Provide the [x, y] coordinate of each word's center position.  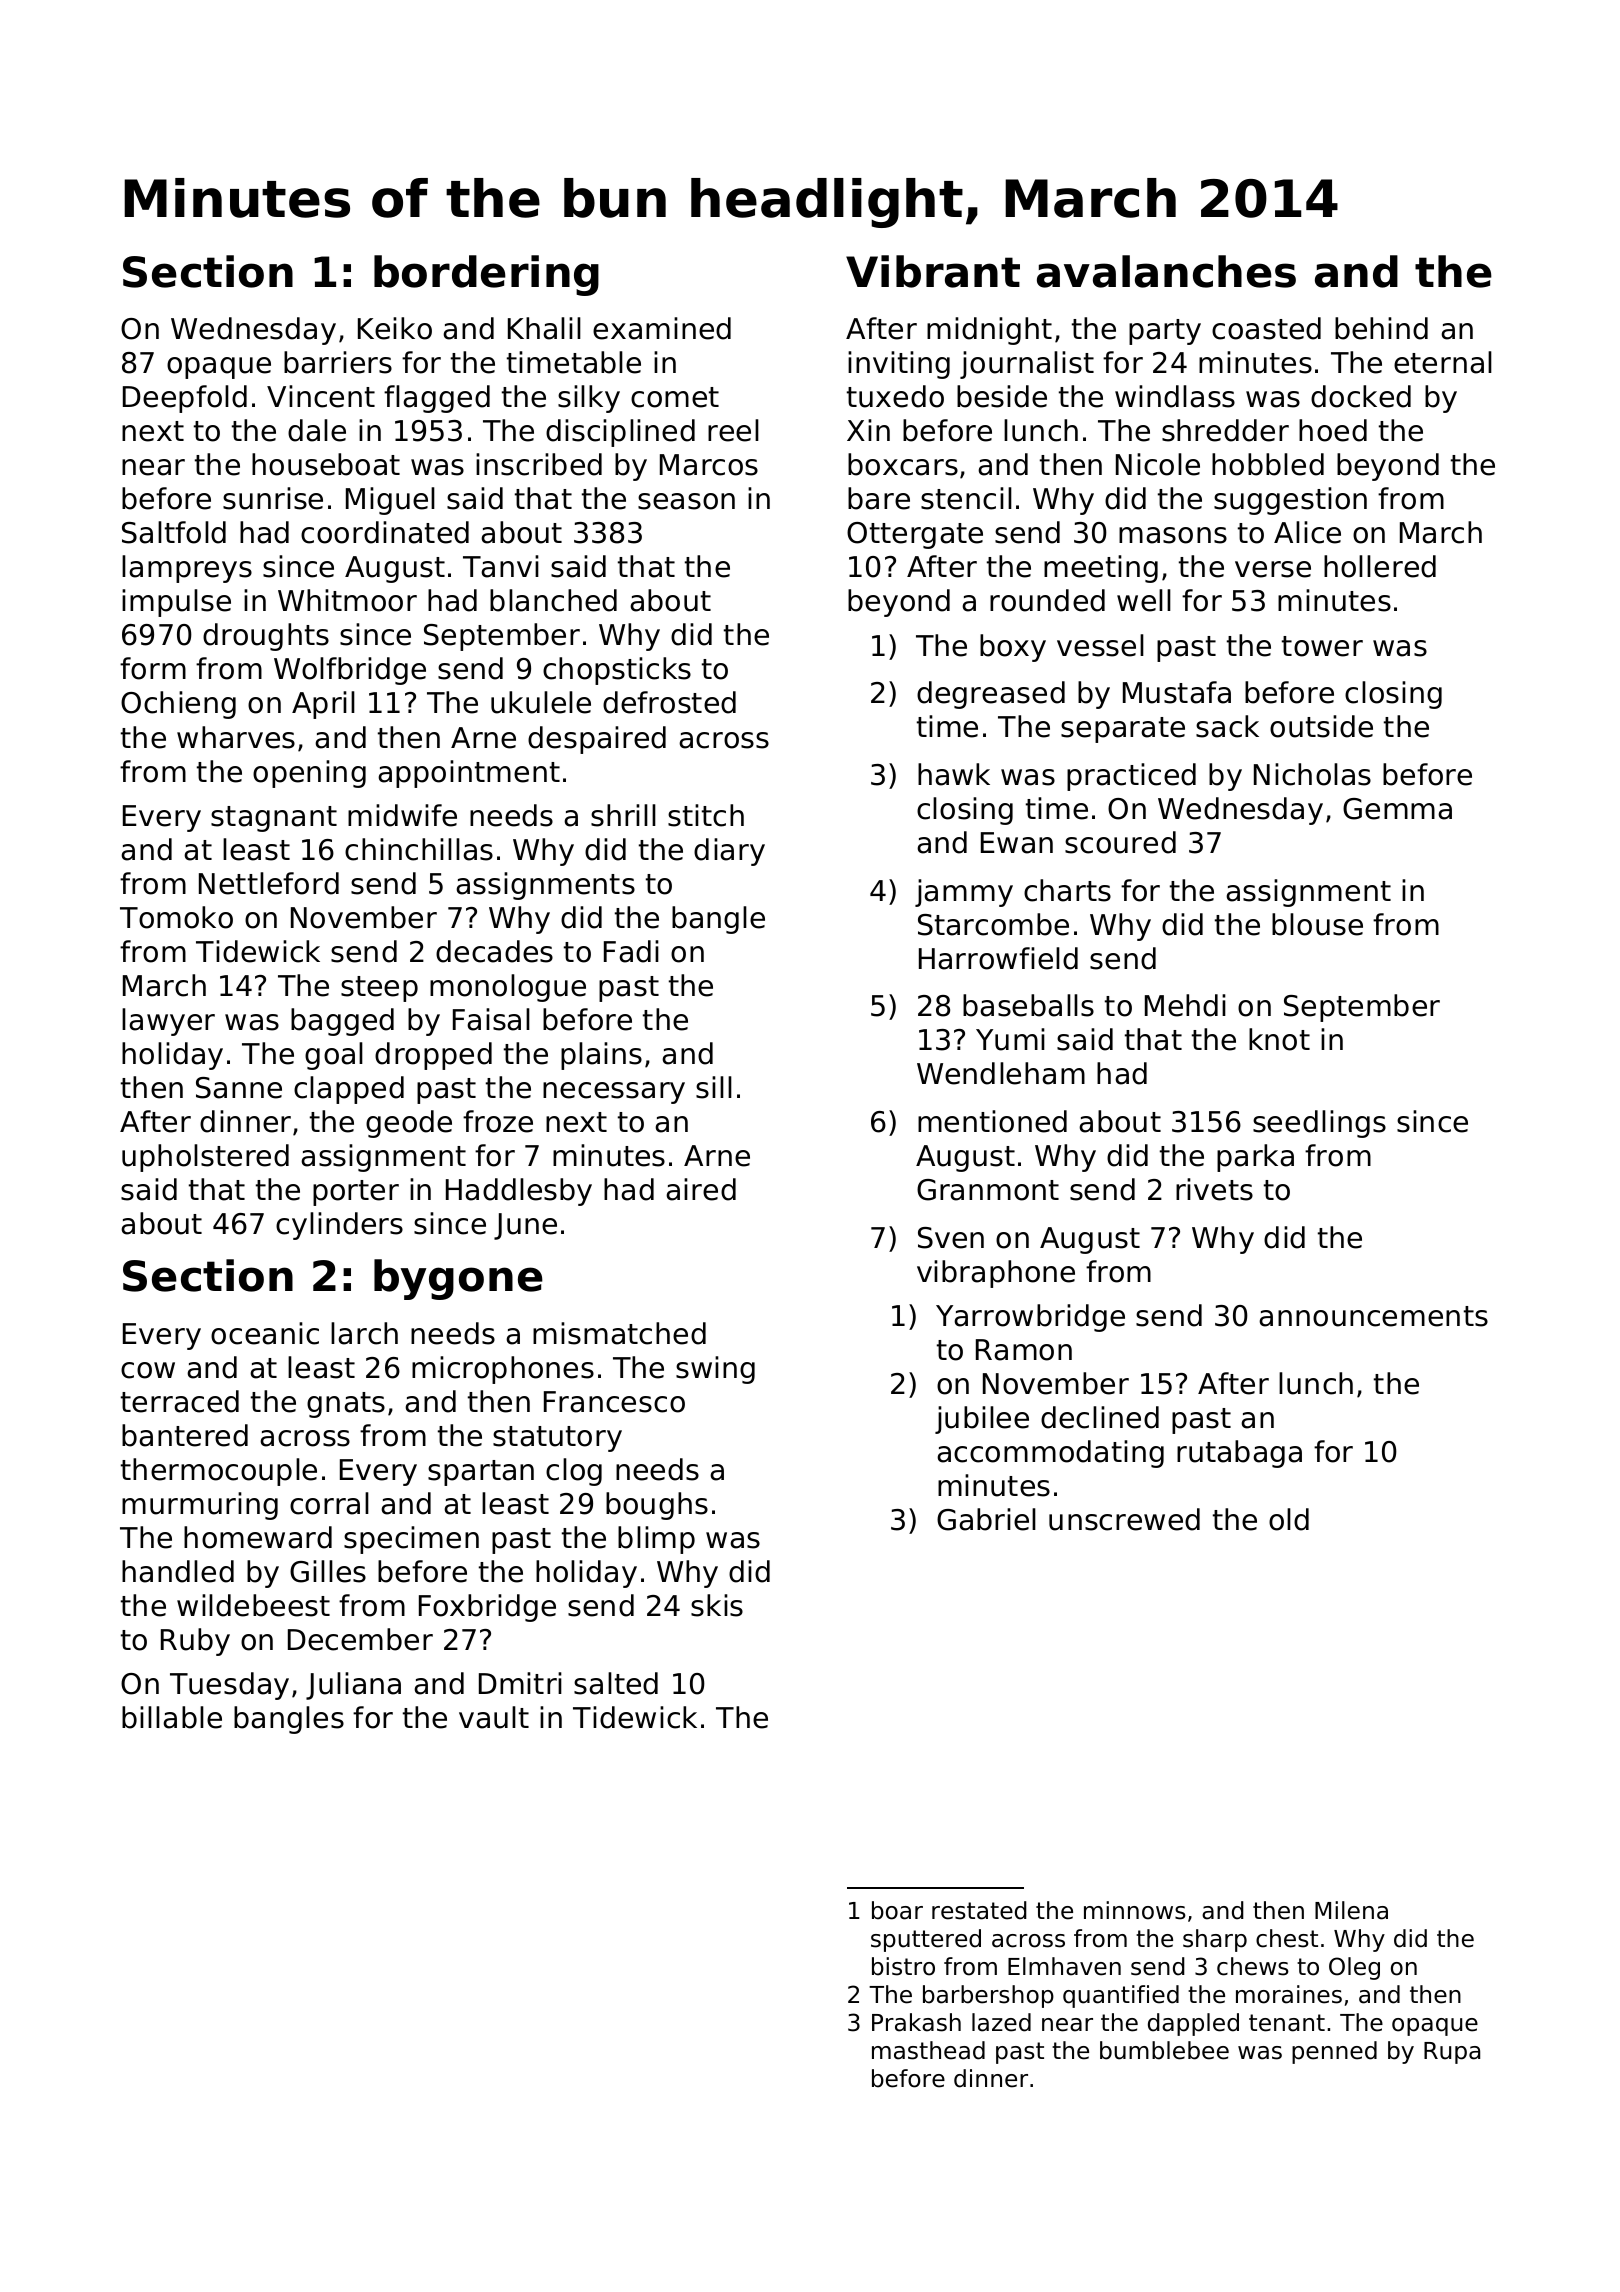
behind [1381, 328]
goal [334, 1056]
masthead [928, 2050]
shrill [623, 815]
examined [662, 328]
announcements [1373, 1316]
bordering [486, 275]
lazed [1001, 2022]
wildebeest [253, 1605]
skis [717, 1605]
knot [1279, 1039]
